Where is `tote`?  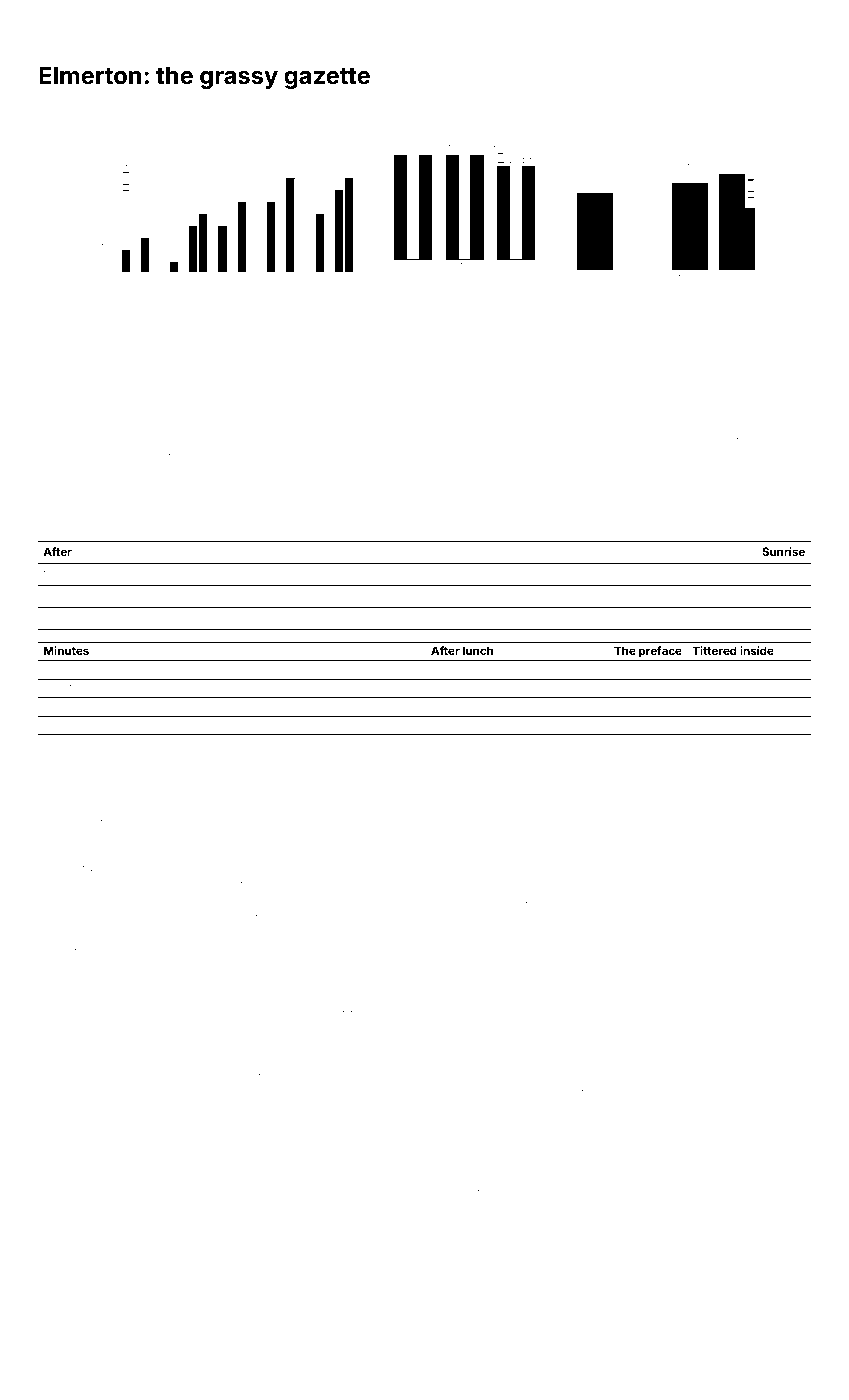 tote is located at coordinates (131, 978).
